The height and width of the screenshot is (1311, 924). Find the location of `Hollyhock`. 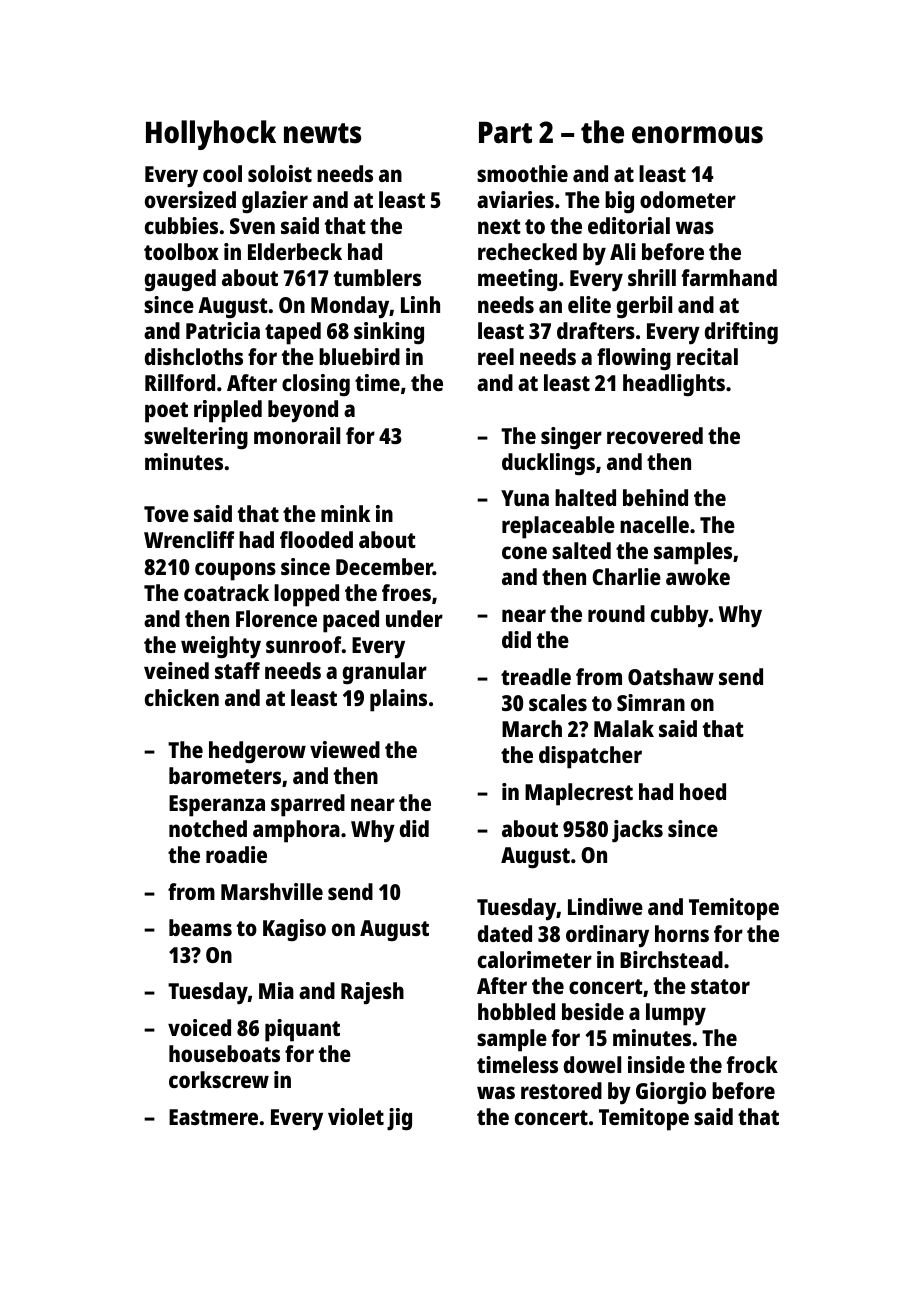

Hollyhock is located at coordinates (211, 135).
